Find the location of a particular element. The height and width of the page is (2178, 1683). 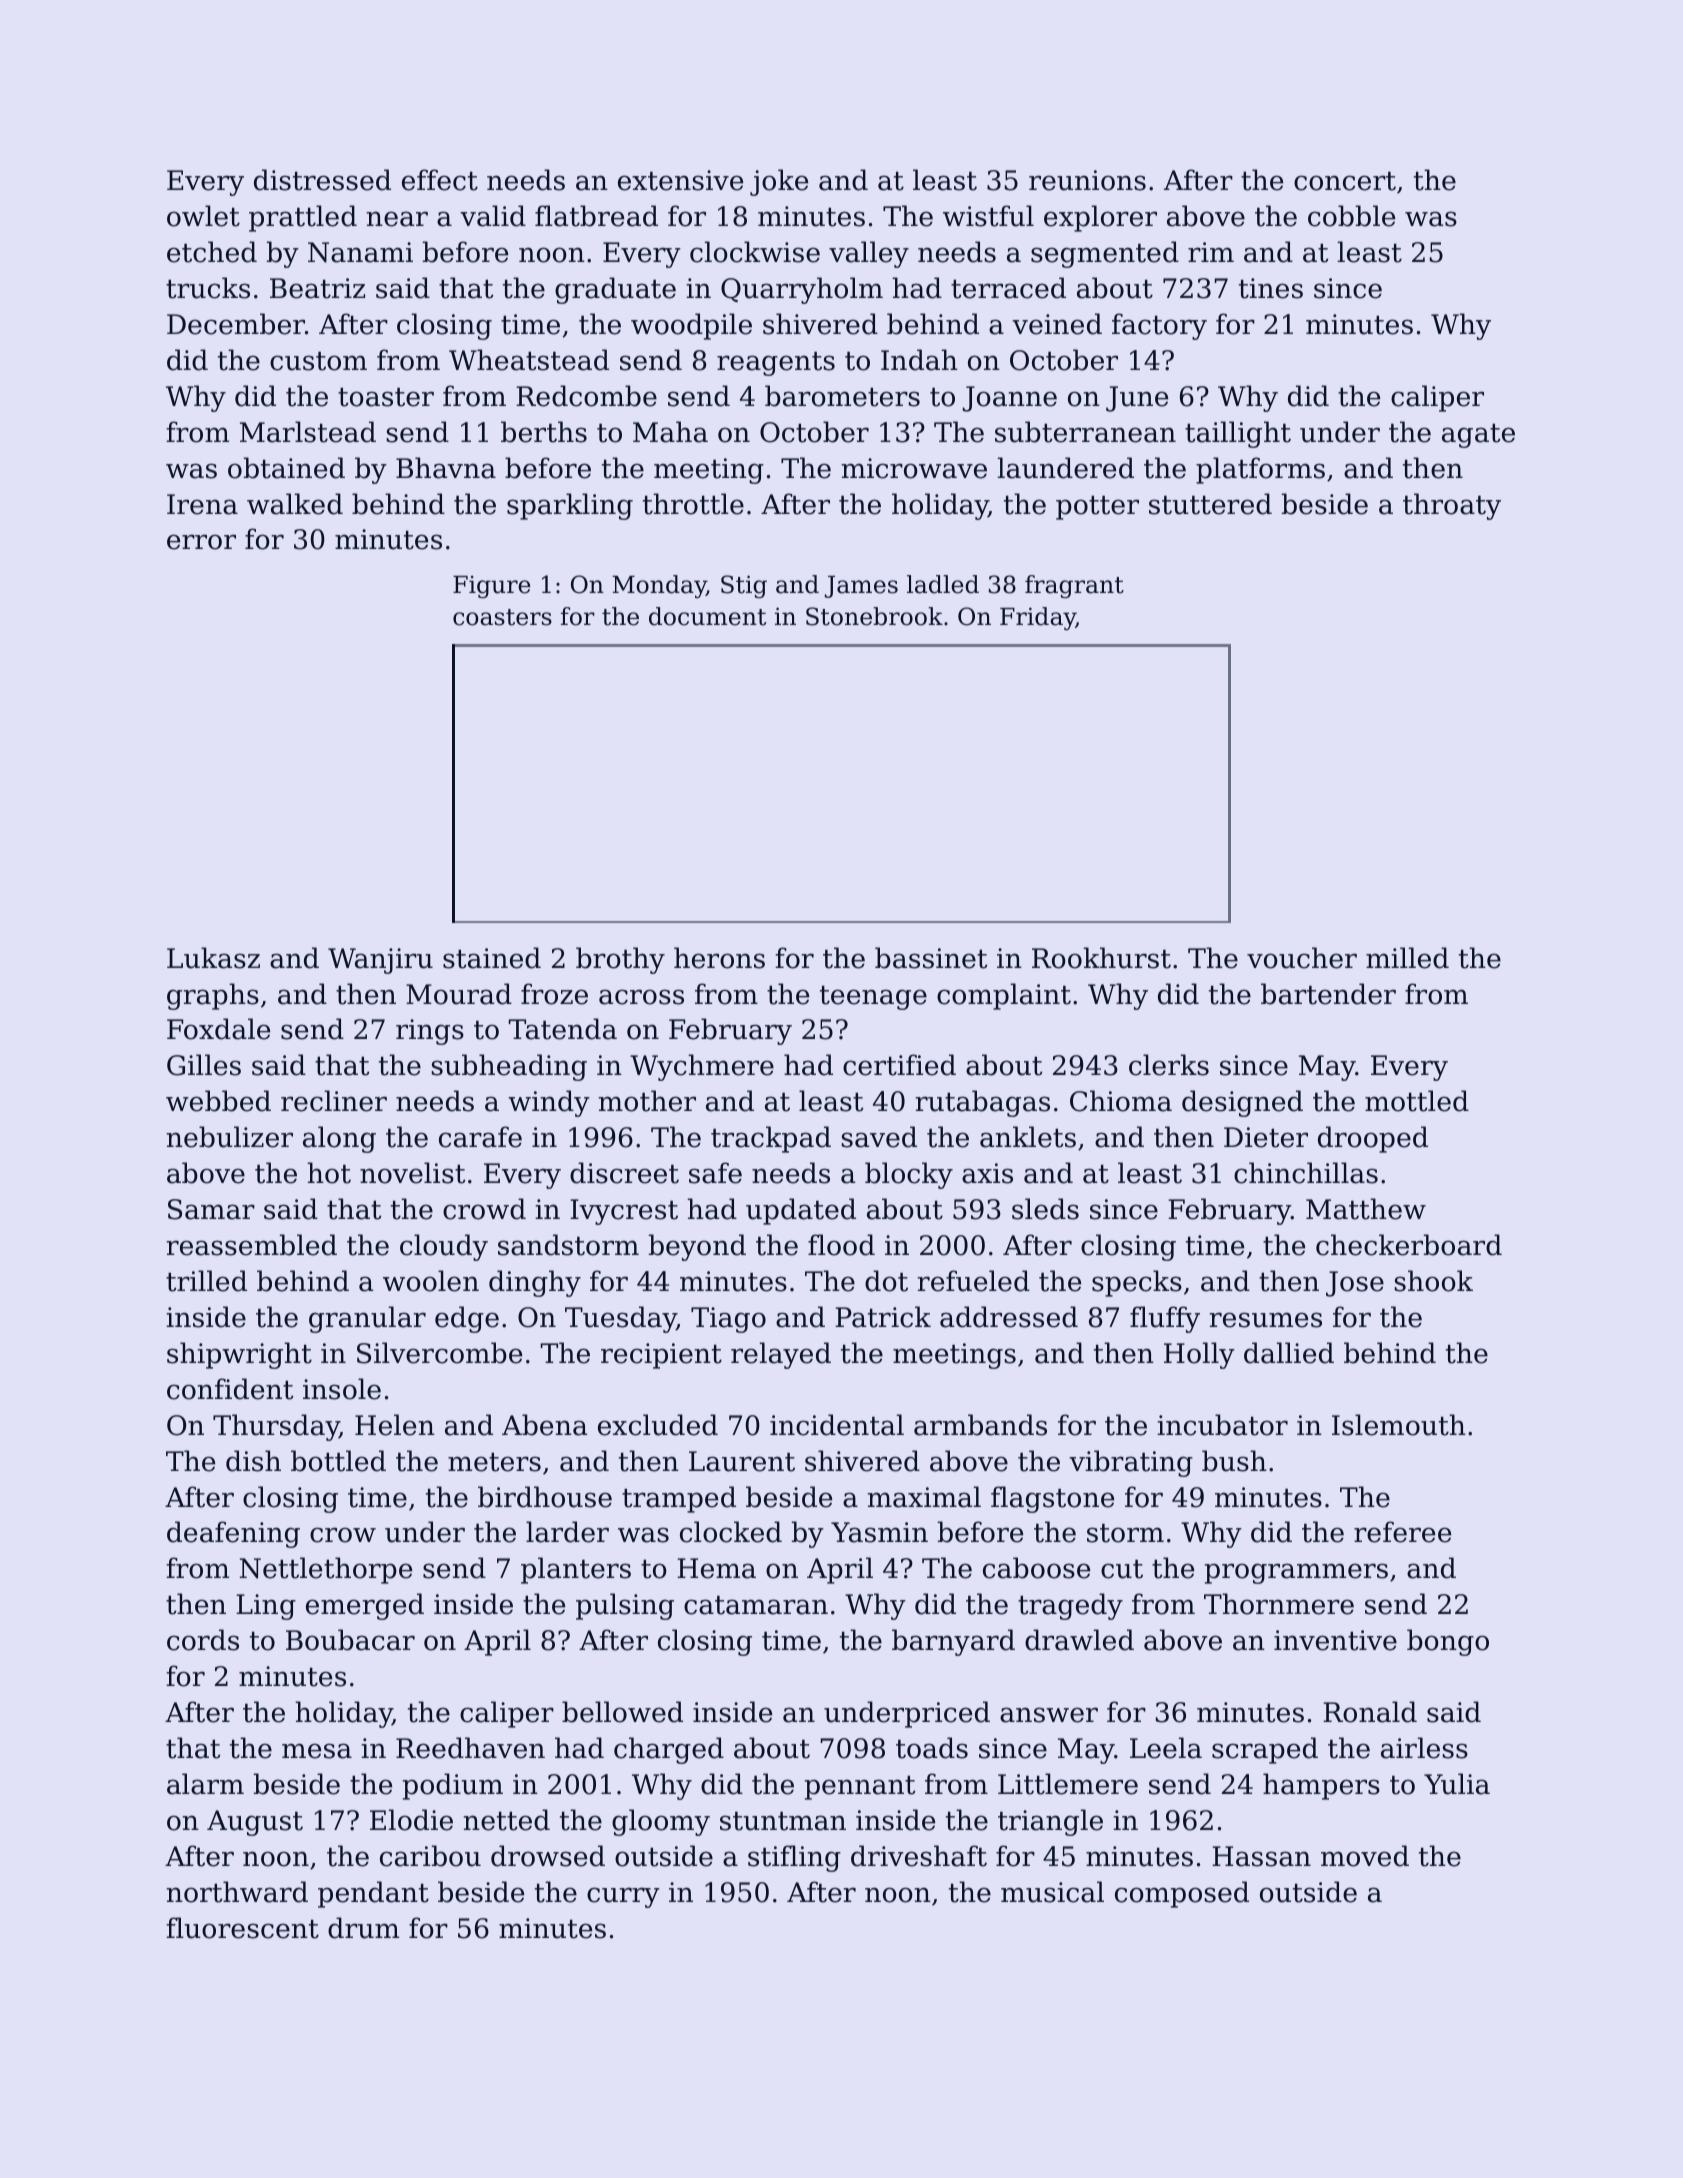

drum is located at coordinates (363, 1928).
